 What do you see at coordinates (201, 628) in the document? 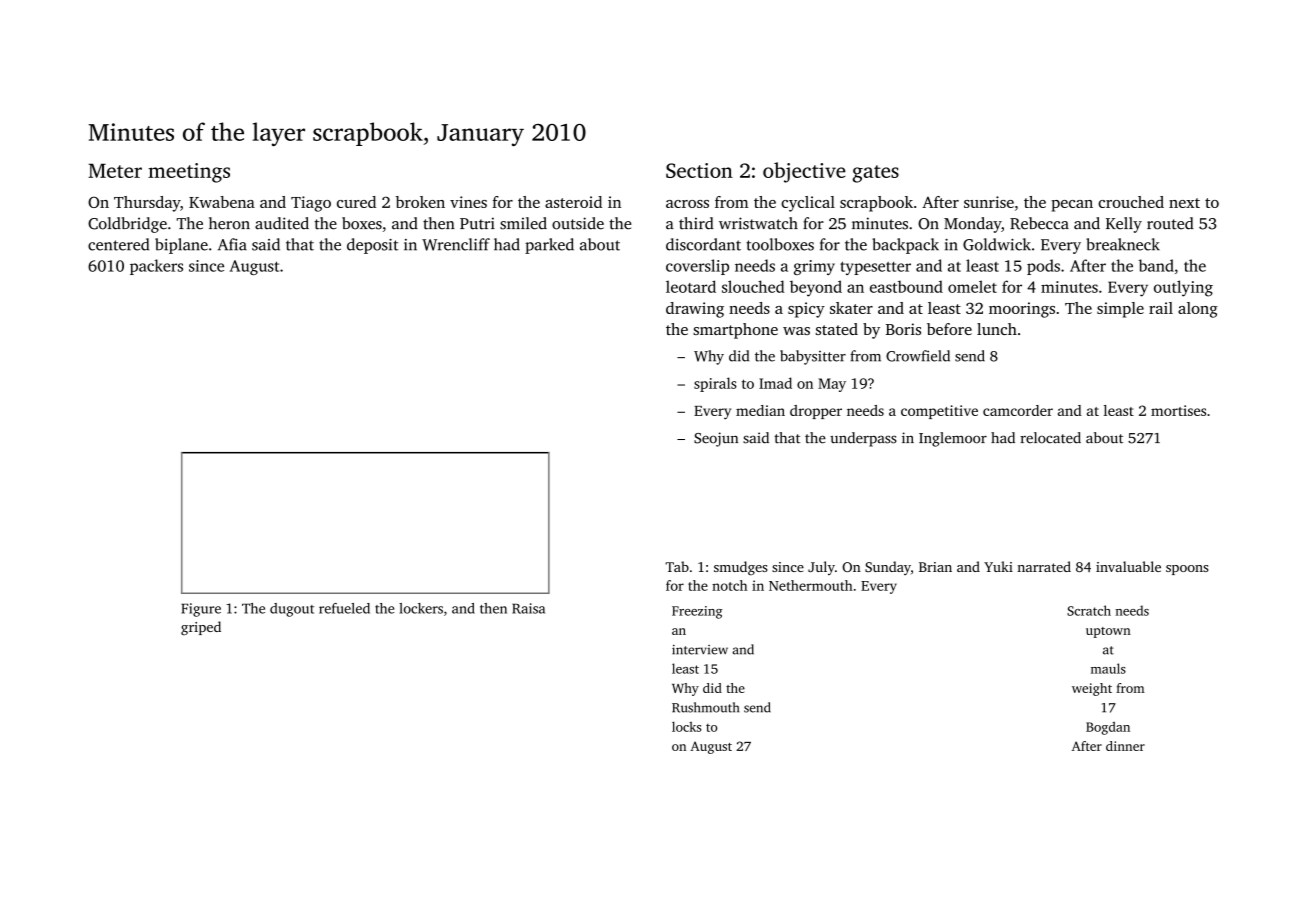
I see `griped` at bounding box center [201, 628].
